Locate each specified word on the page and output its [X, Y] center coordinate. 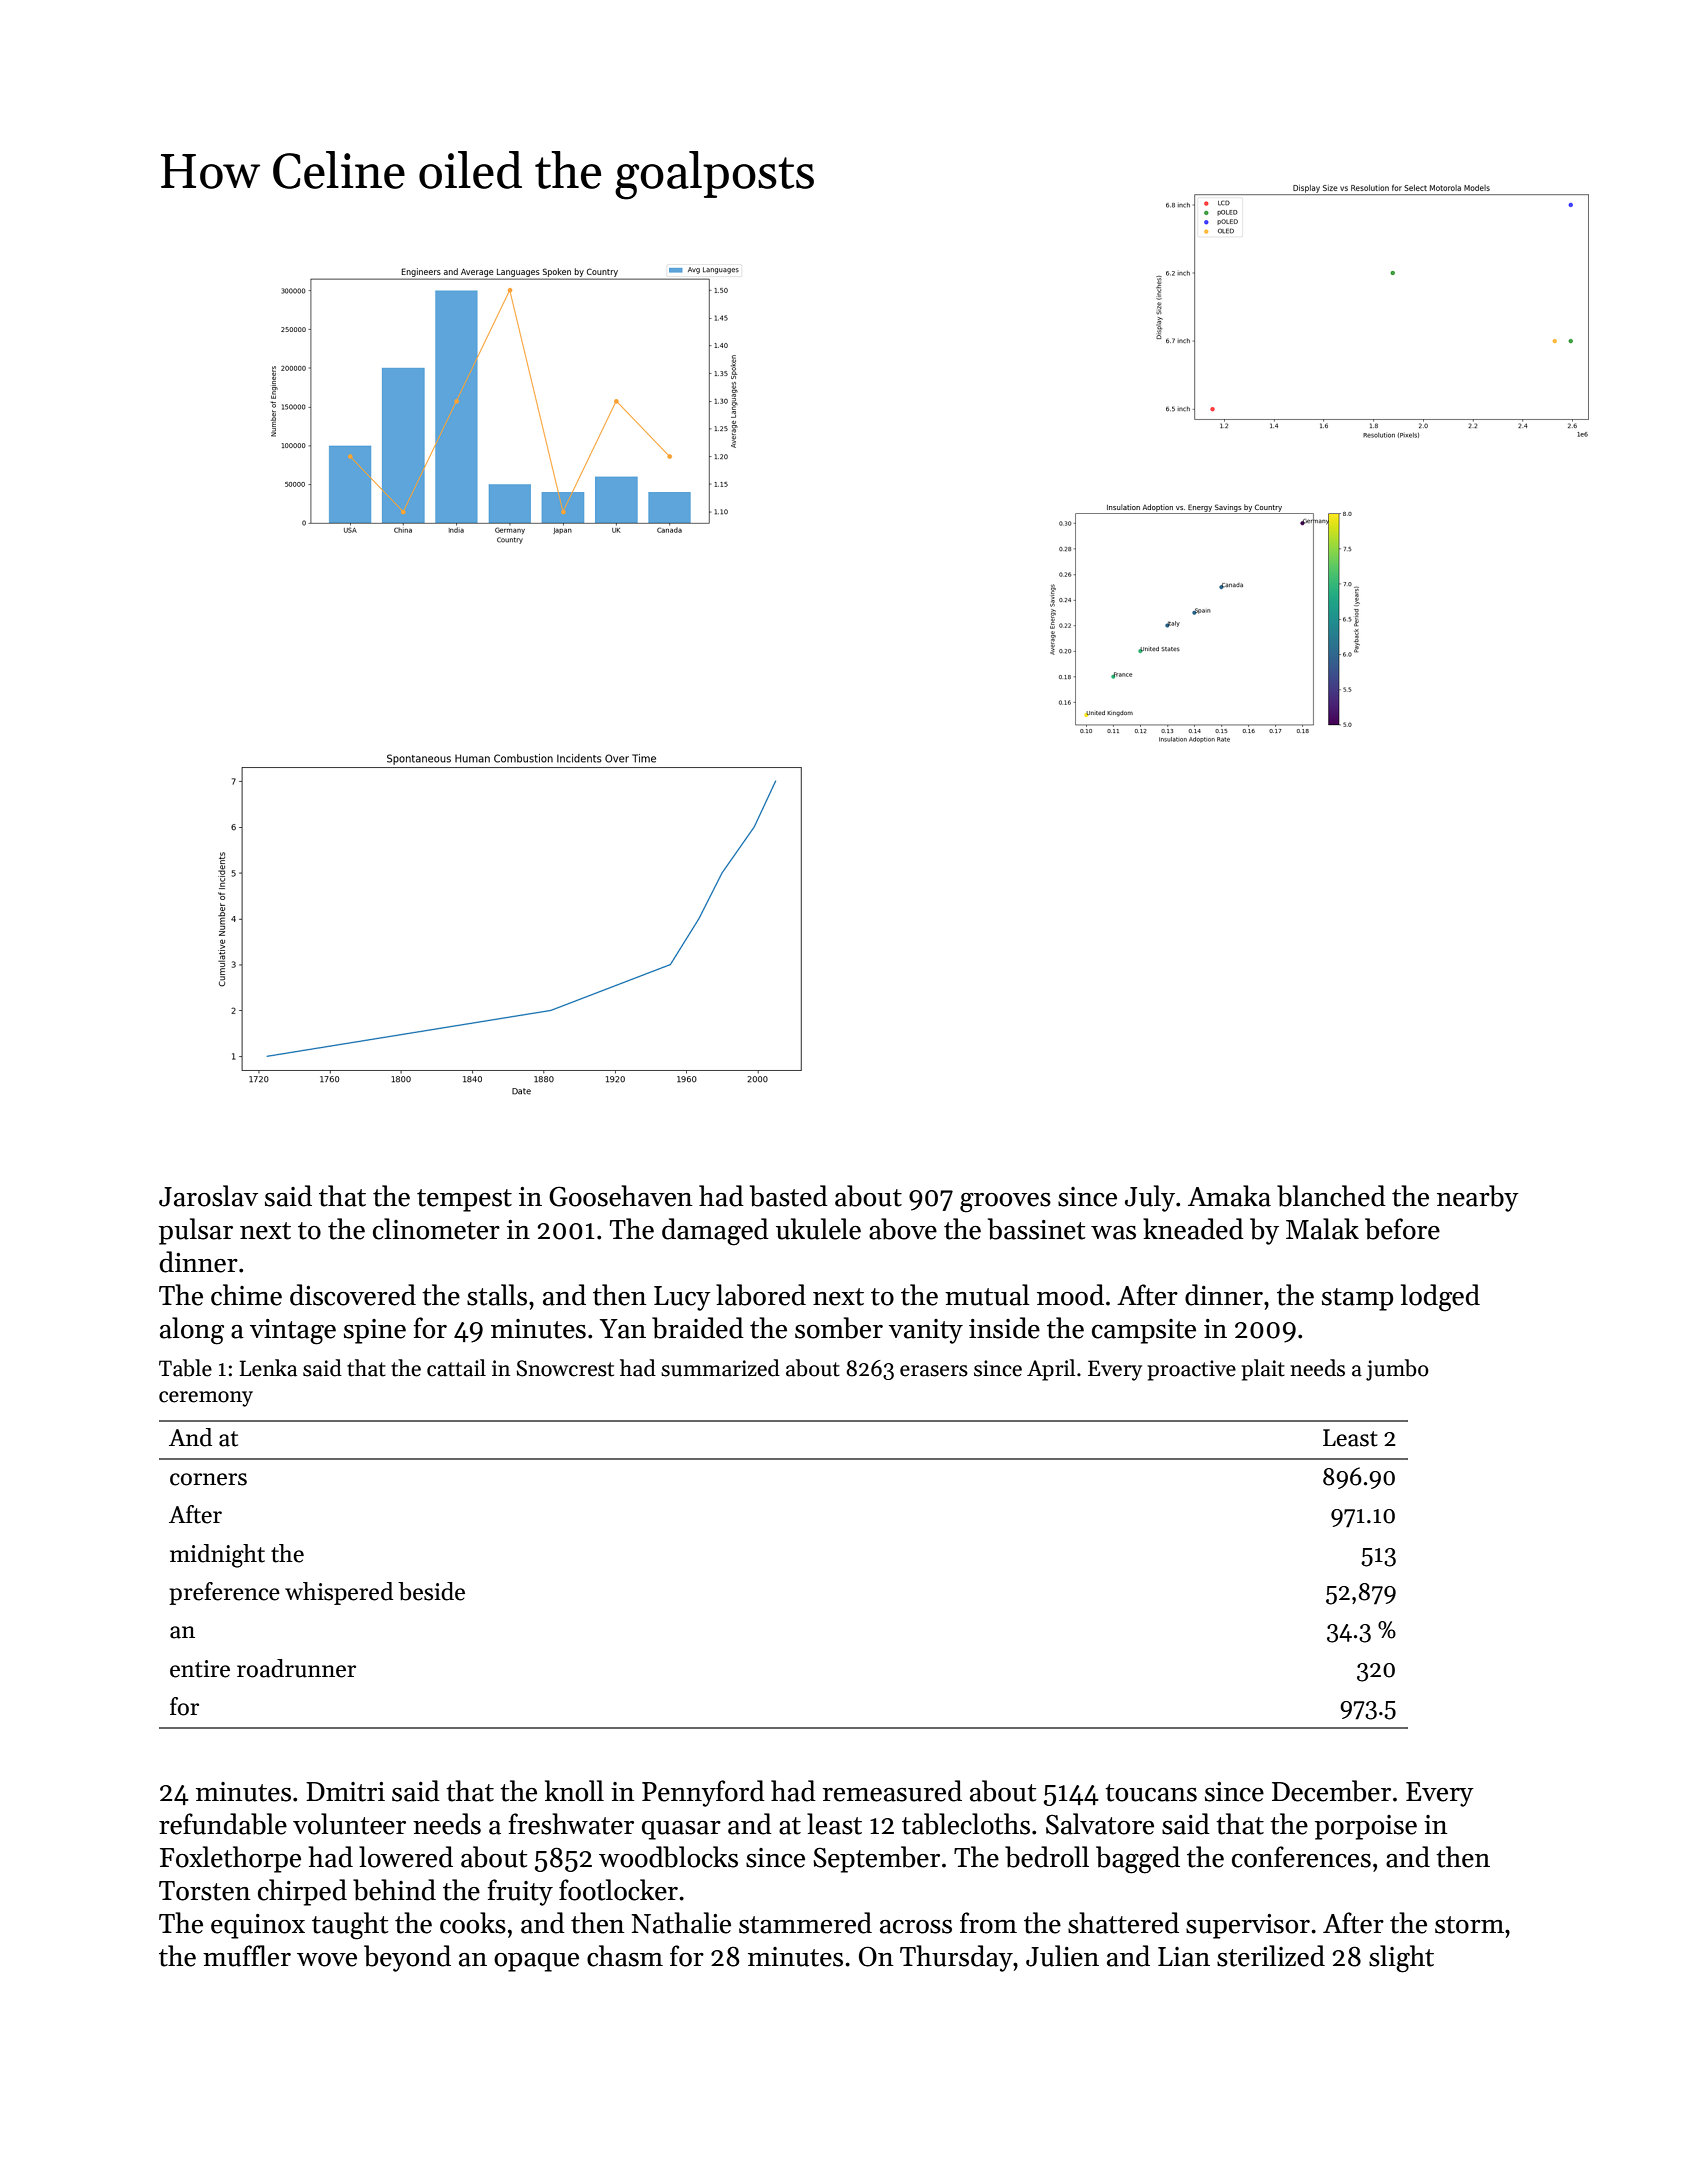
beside [431, 1591]
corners [208, 1479]
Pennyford [703, 1793]
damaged [715, 1232]
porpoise [1366, 1827]
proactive [1191, 1370]
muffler [247, 1956]
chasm [625, 1956]
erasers [934, 1371]
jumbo [1397, 1370]
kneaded [1193, 1229]
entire [200, 1669]
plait [1263, 1370]
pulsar [196, 1231]
